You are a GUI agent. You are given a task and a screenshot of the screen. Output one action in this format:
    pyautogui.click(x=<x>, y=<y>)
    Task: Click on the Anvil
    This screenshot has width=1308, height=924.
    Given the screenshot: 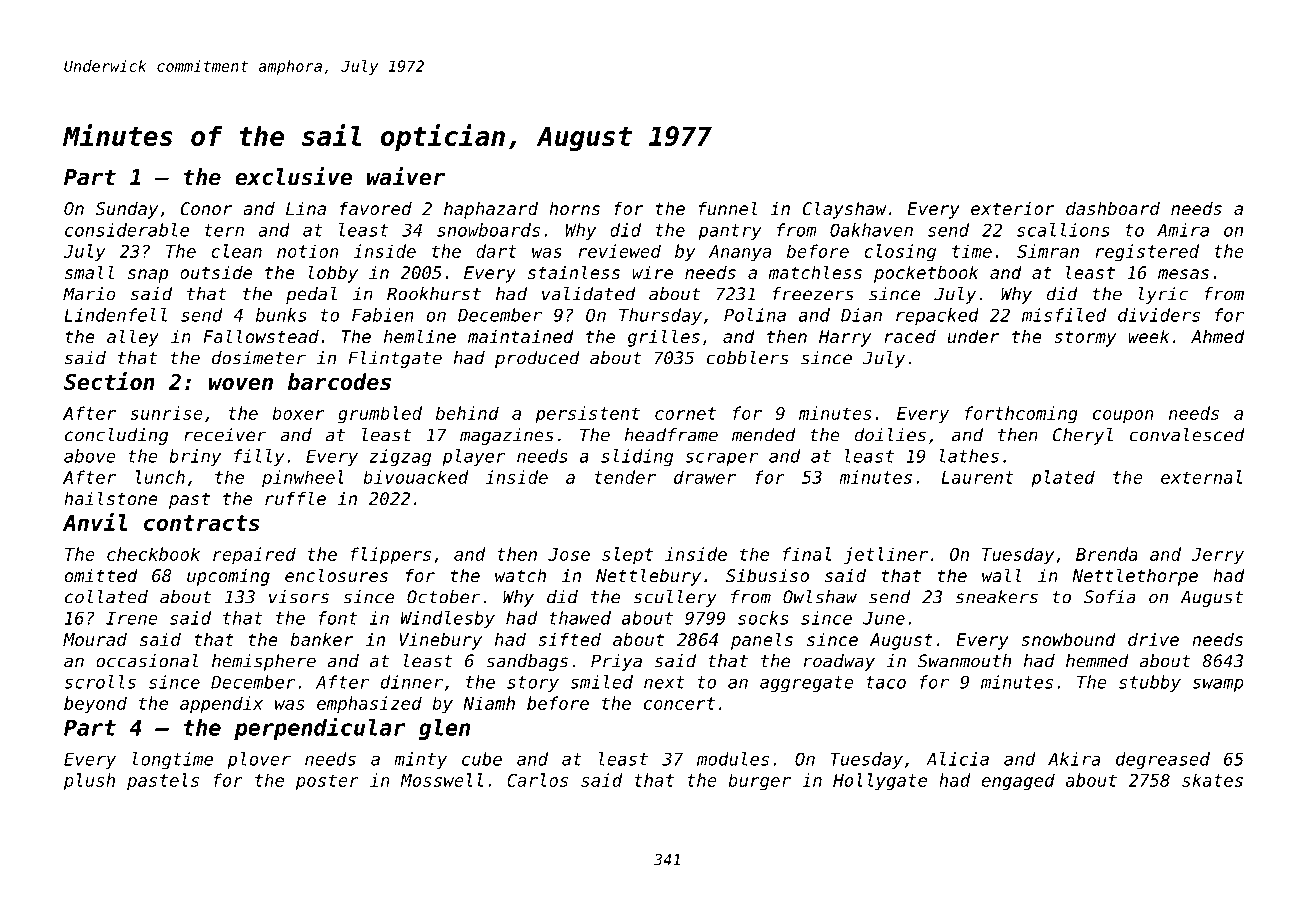 What is the action you would take?
    pyautogui.click(x=95, y=522)
